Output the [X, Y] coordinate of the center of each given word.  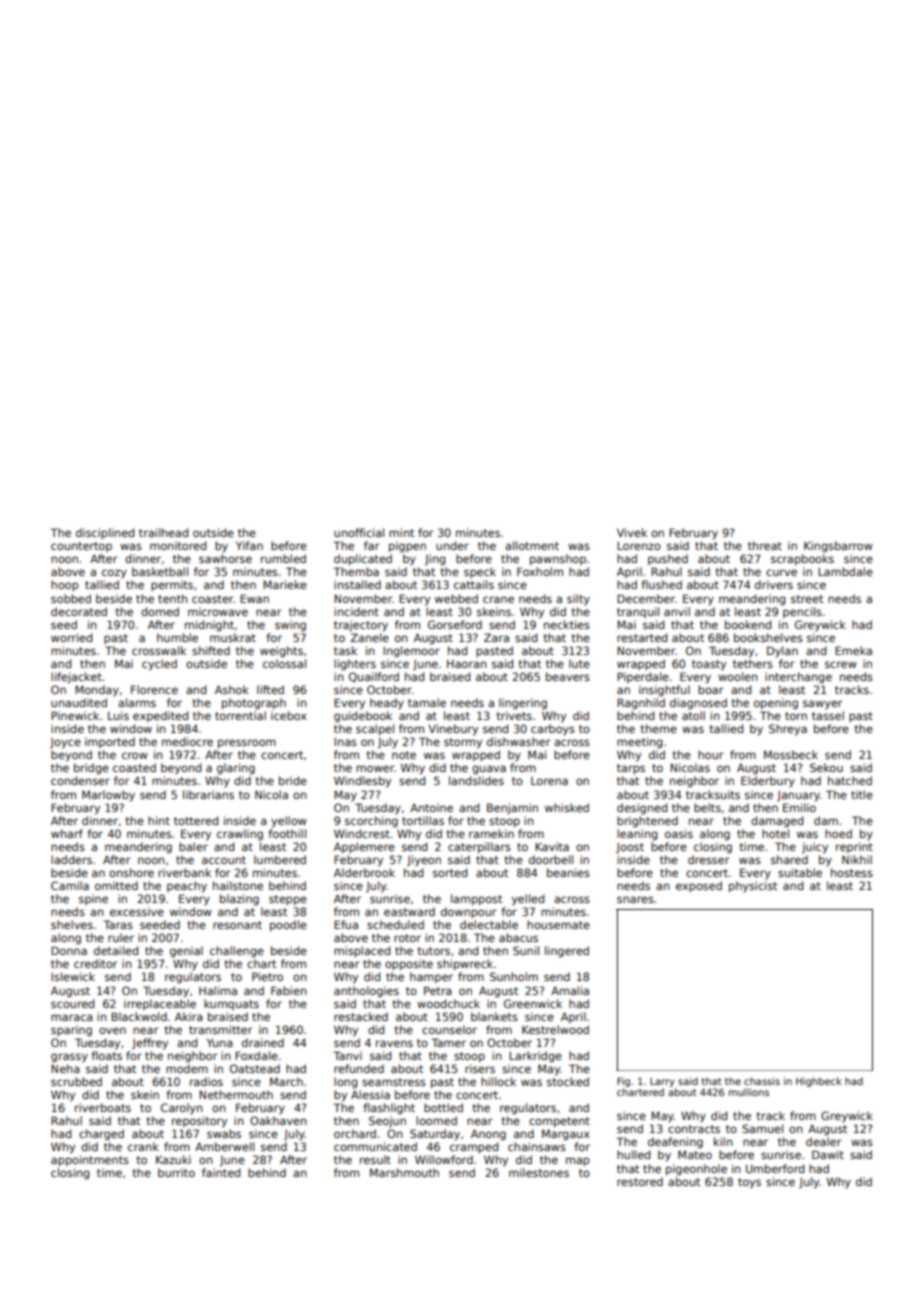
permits [172, 585]
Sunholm [514, 976]
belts [707, 807]
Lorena [549, 781]
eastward [409, 911]
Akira [189, 1016]
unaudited [79, 702]
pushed [668, 559]
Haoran [467, 664]
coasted [134, 767]
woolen [738, 676]
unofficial [359, 532]
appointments [90, 1160]
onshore [131, 872]
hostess [852, 872]
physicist [753, 886]
